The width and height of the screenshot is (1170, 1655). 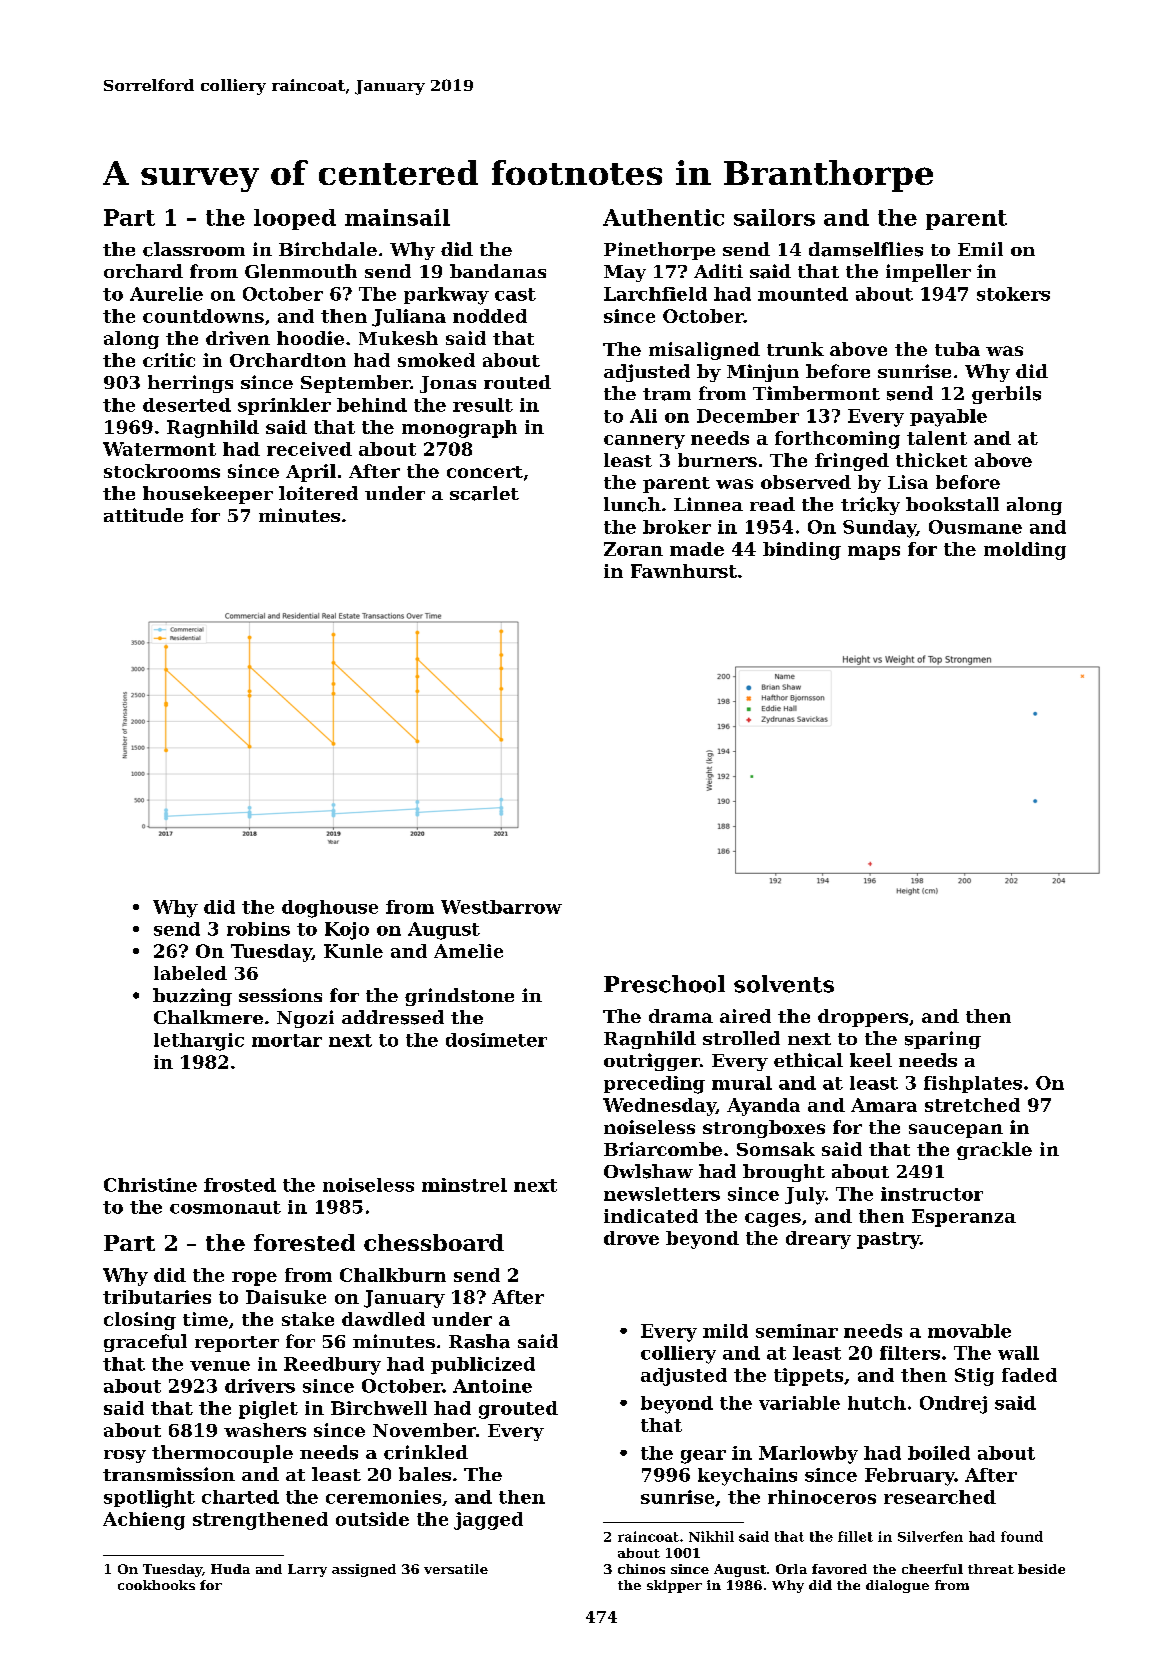 What do you see at coordinates (307, 1570) in the screenshot?
I see `Larry` at bounding box center [307, 1570].
